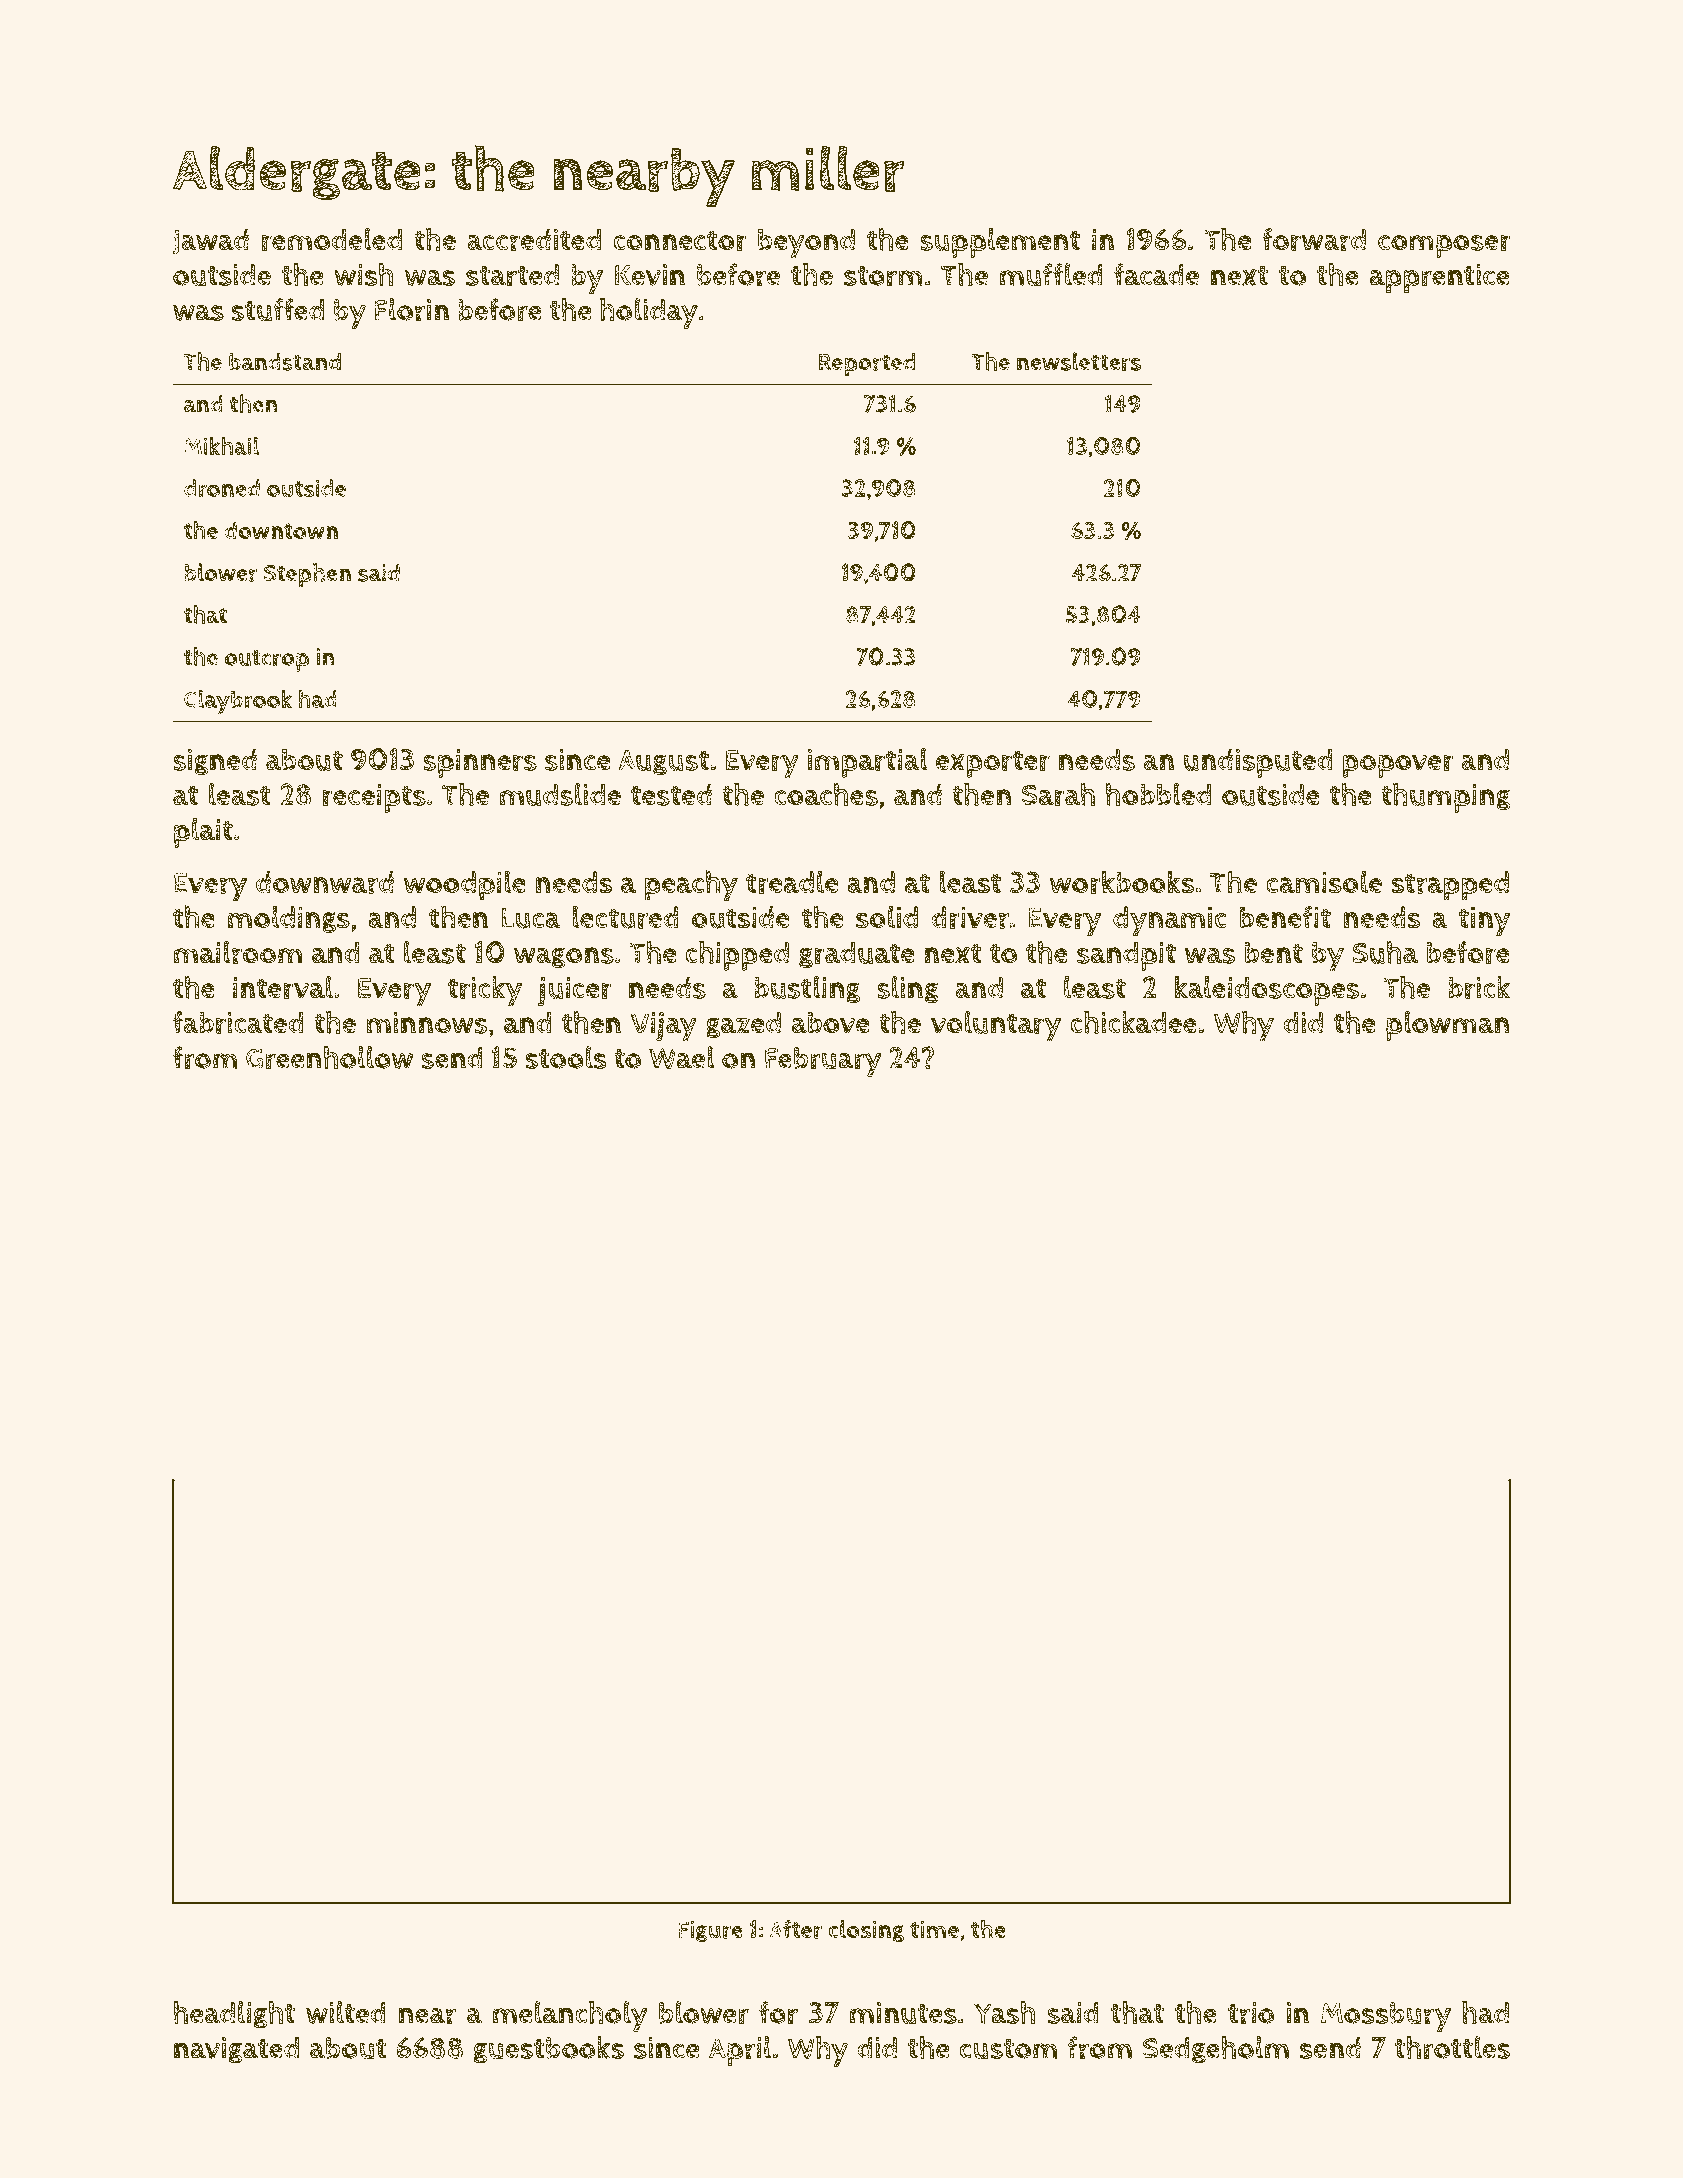  I want to click on Mossbury, so click(1386, 2017).
